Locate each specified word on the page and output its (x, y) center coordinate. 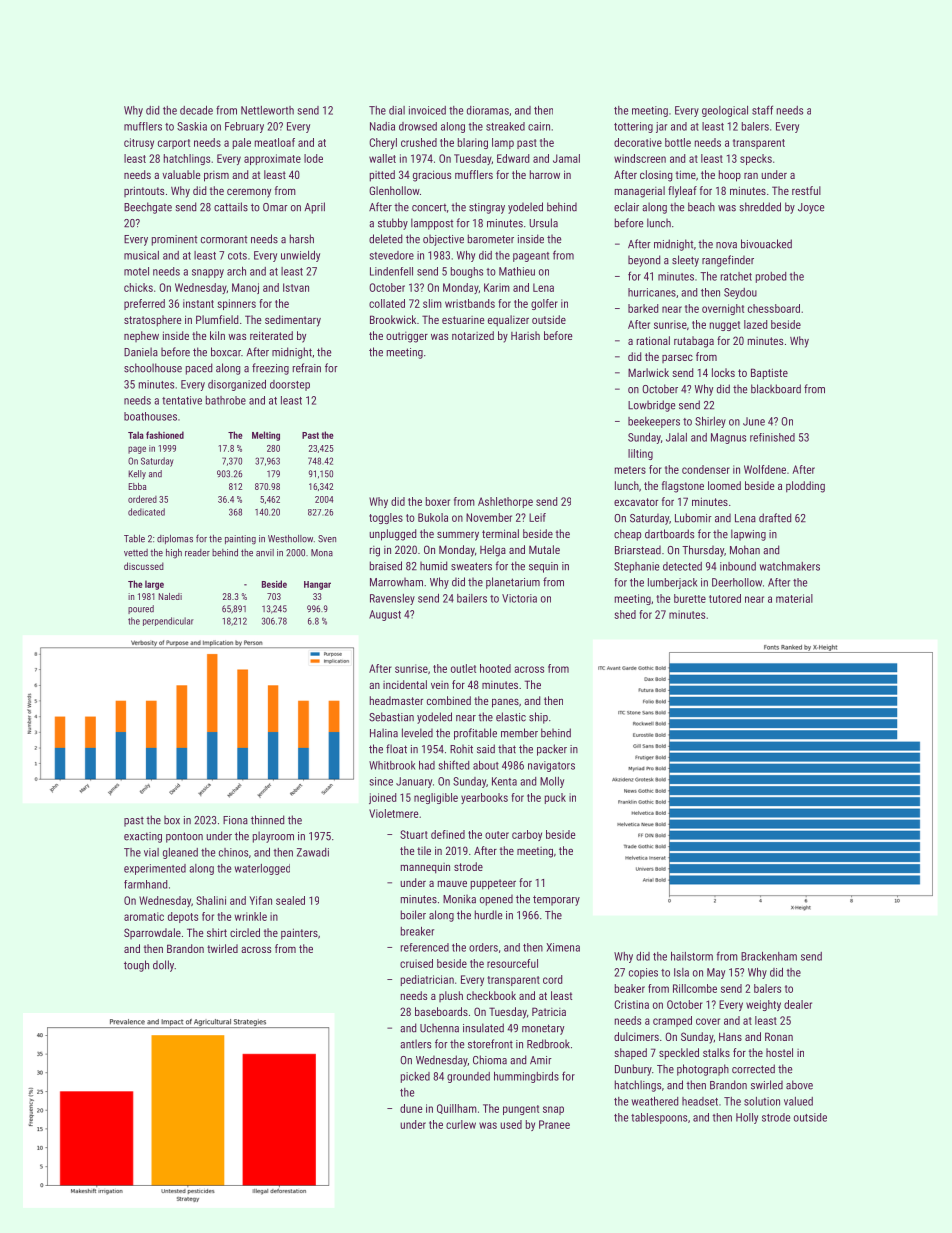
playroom (273, 837)
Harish (525, 335)
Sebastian (391, 717)
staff (762, 110)
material (794, 598)
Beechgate (148, 208)
